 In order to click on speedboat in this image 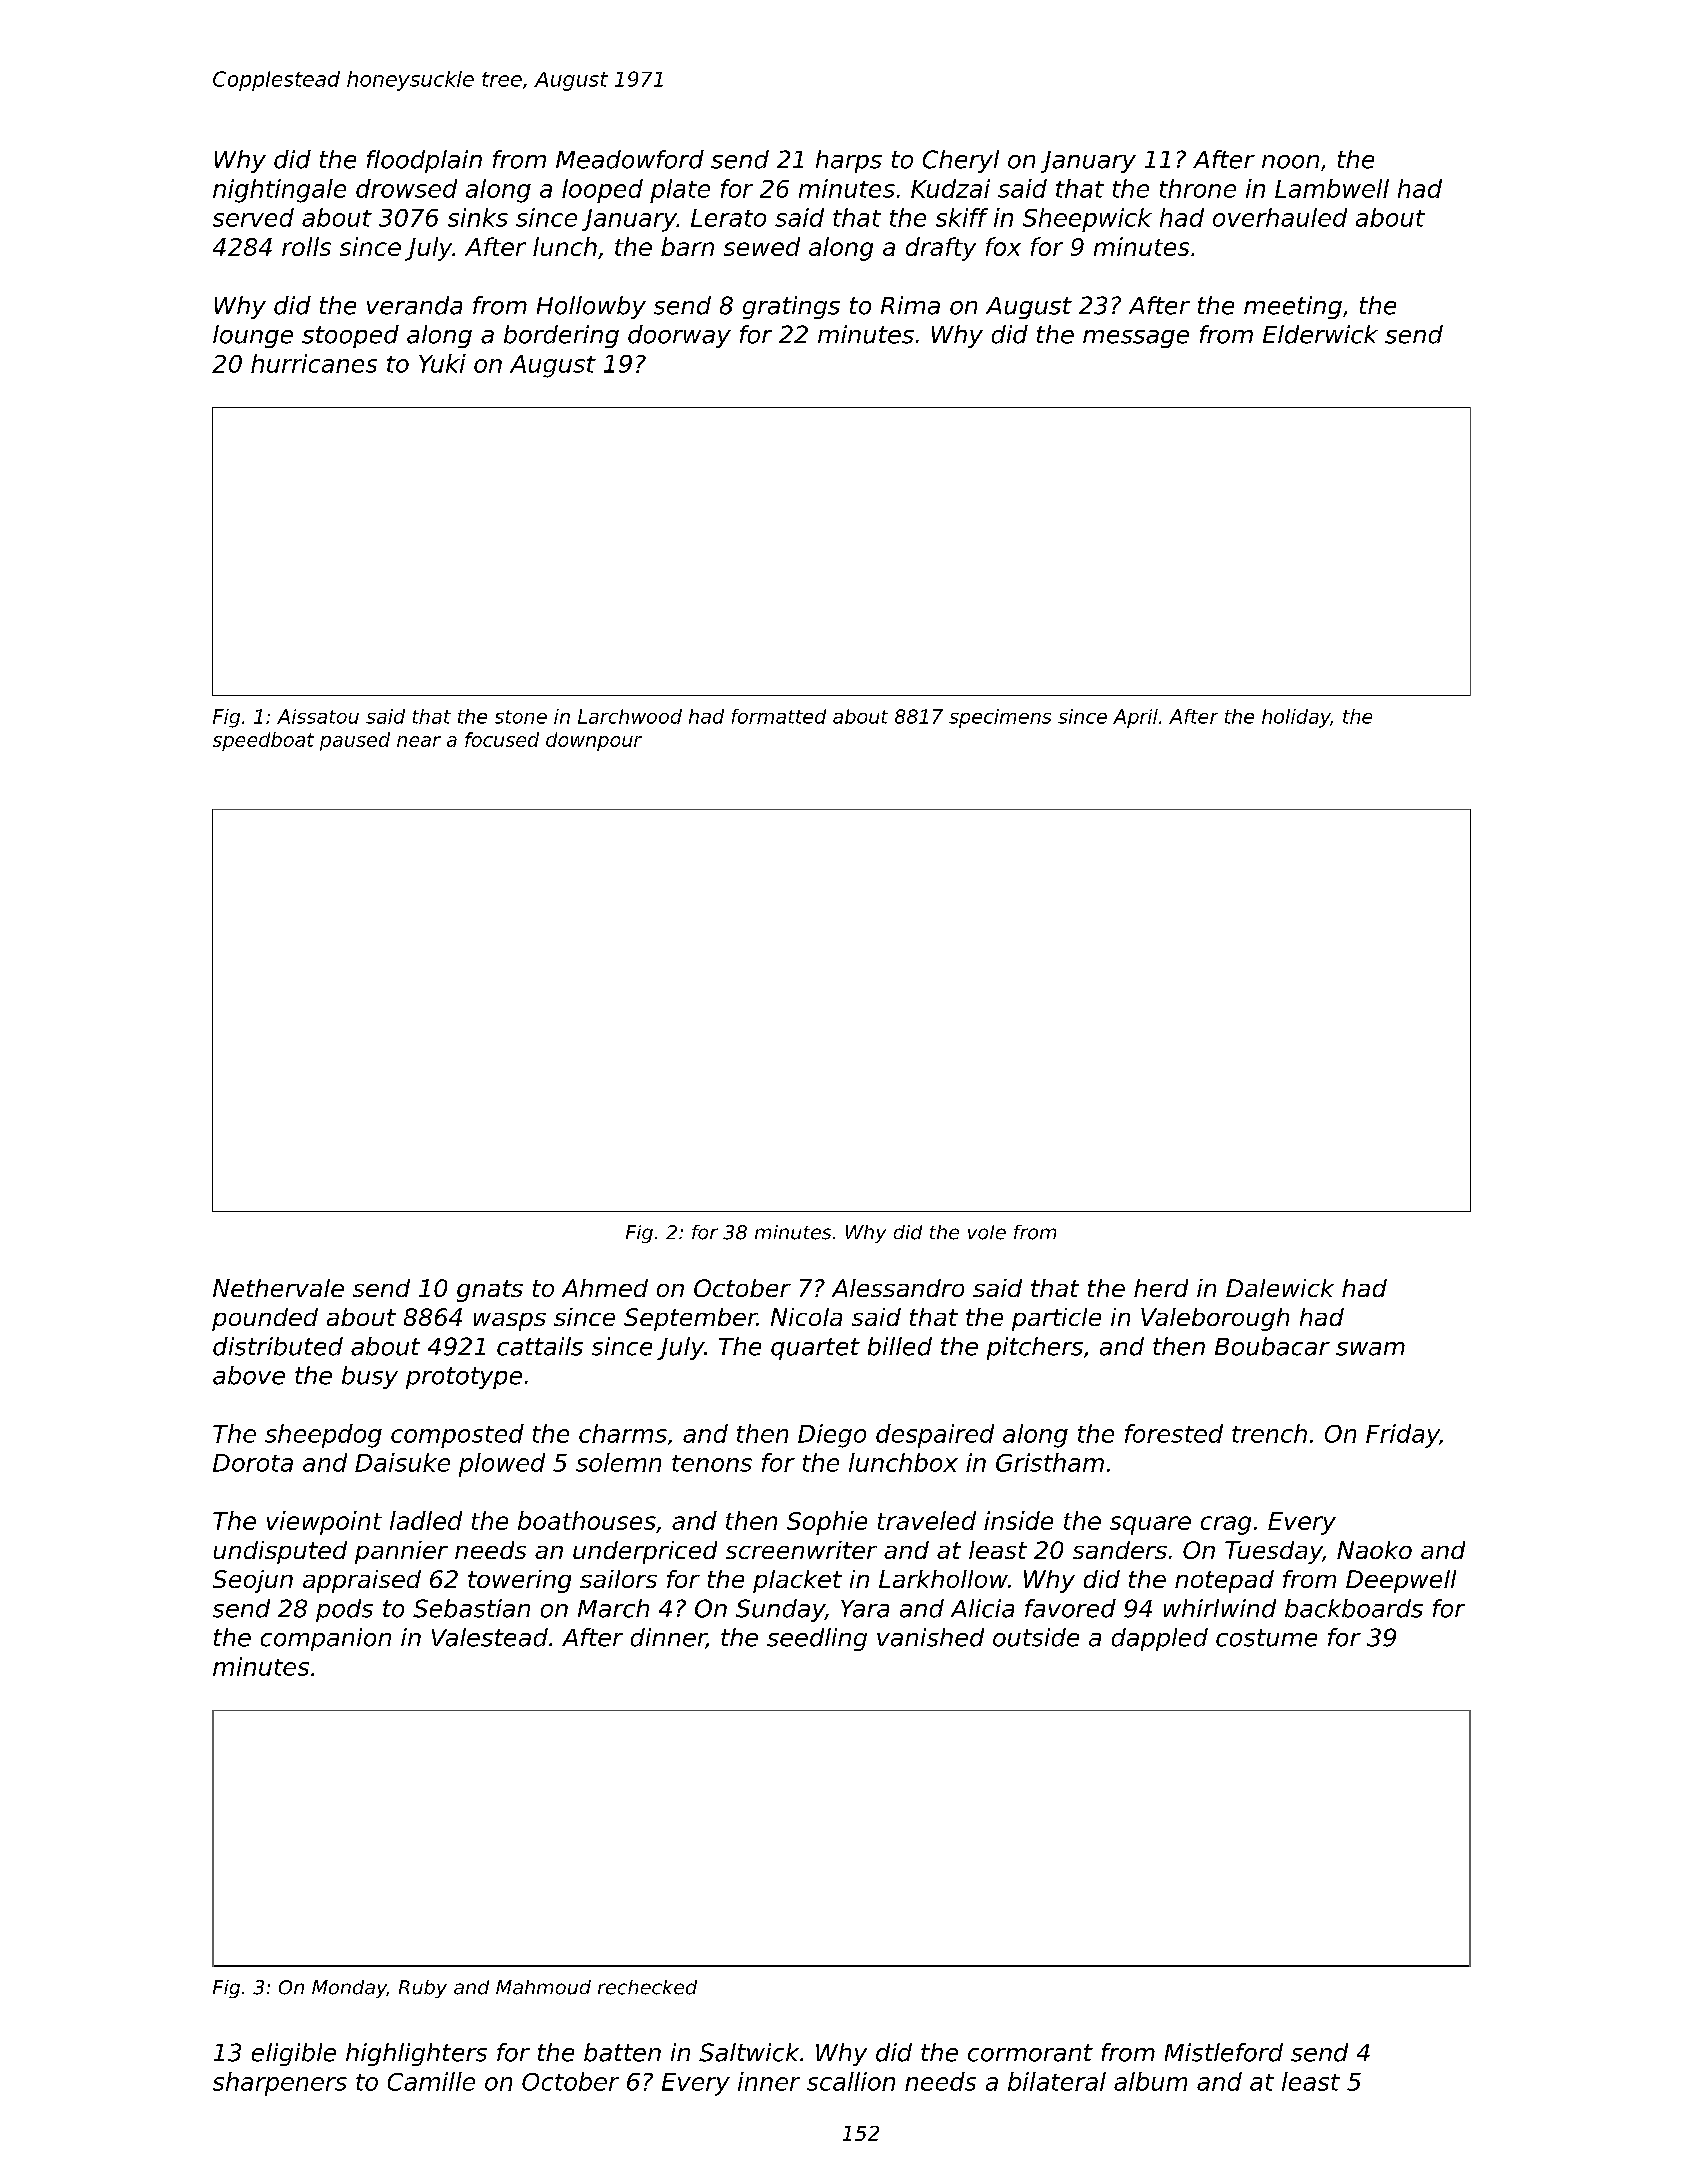, I will do `click(263, 741)`.
